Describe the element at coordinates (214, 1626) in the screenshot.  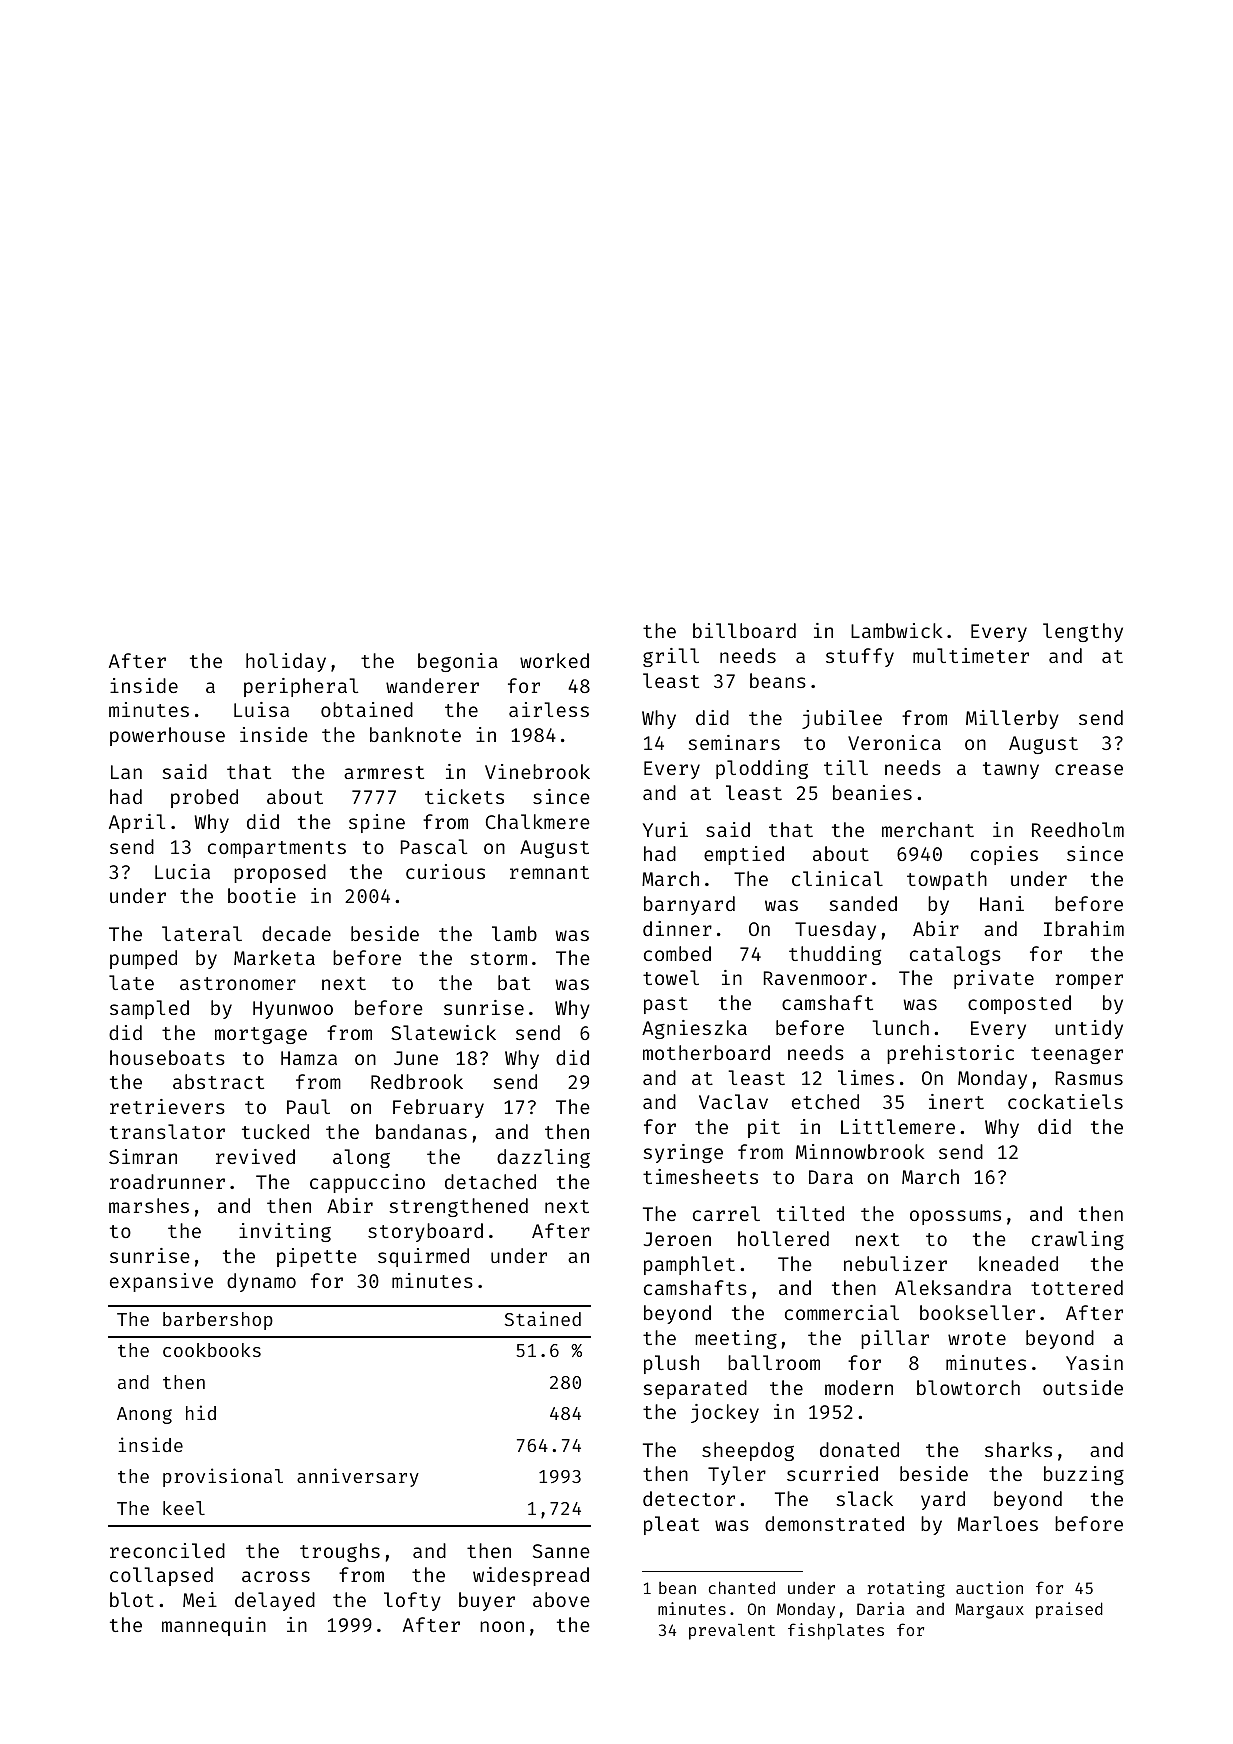
I see `mannequin` at that location.
